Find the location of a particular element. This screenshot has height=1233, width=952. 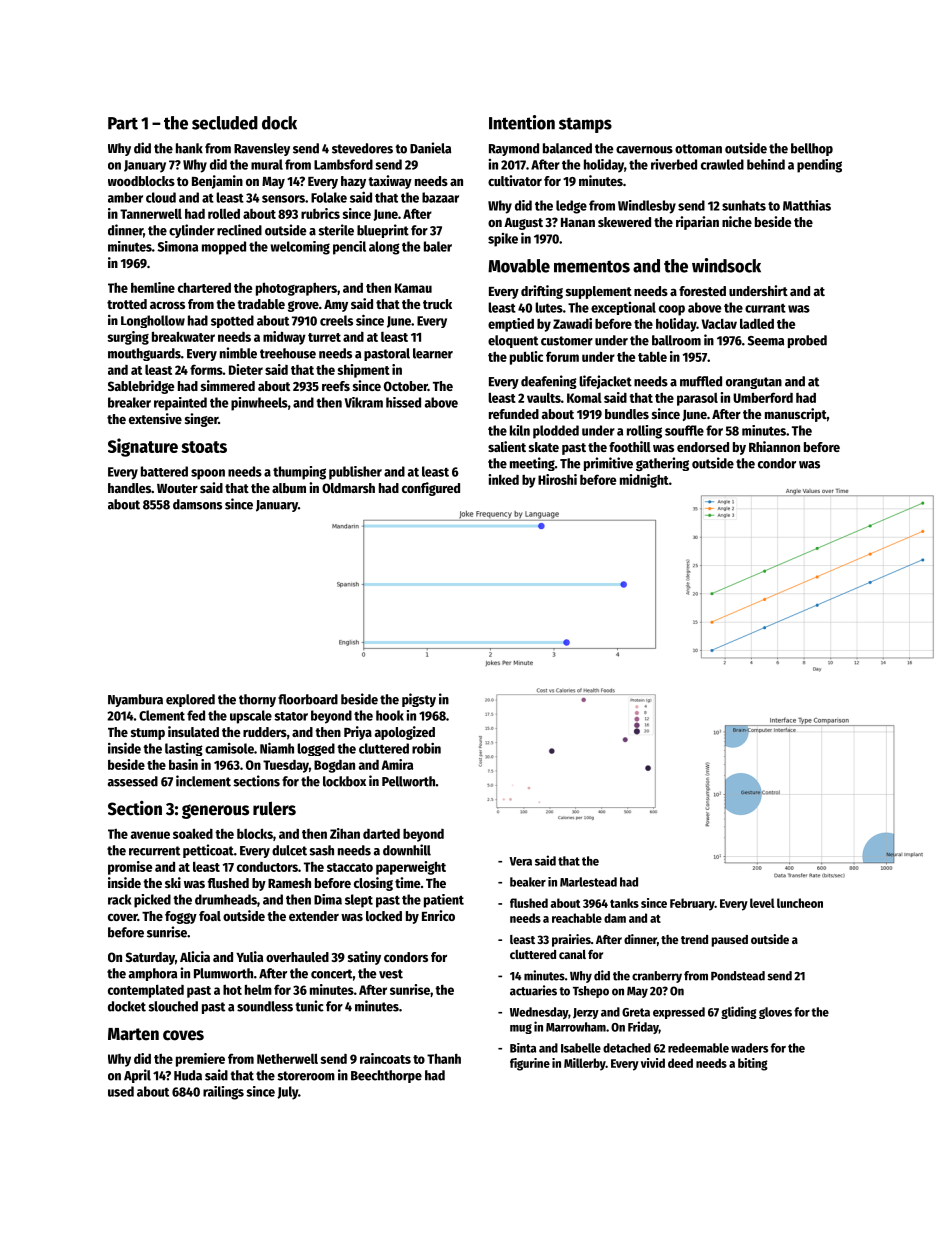

railings is located at coordinates (223, 1093).
